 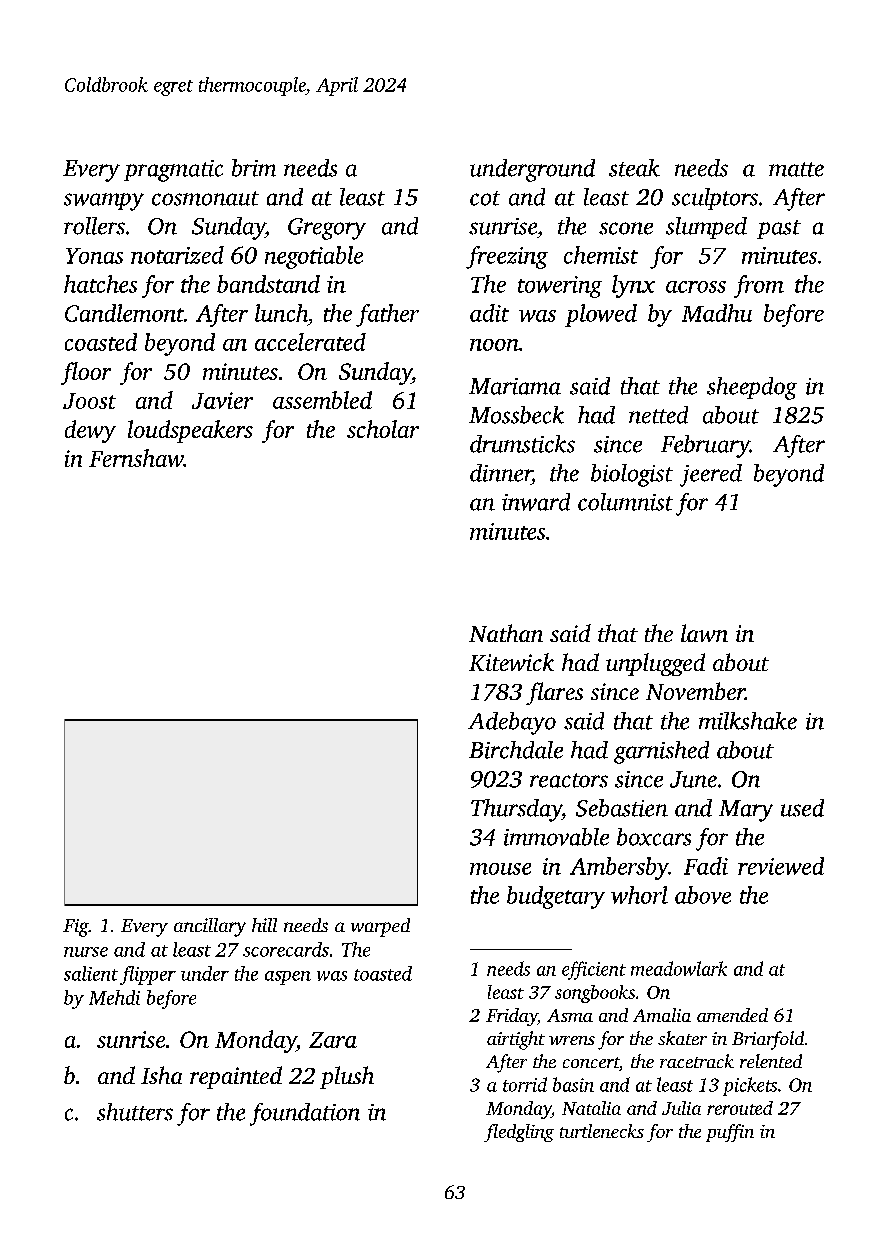 I want to click on Adebayo, so click(x=512, y=723).
